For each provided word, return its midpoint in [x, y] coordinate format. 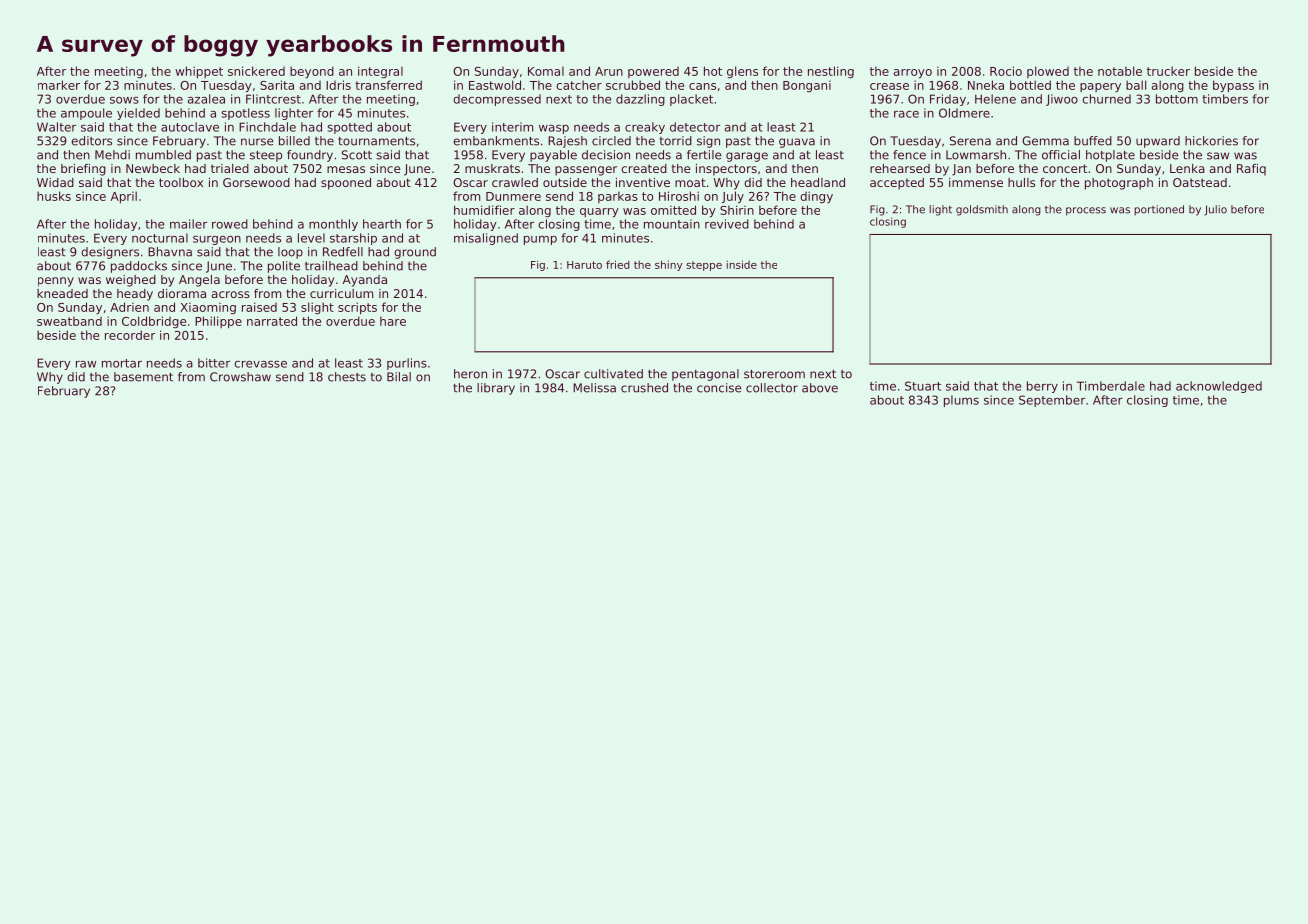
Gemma [1045, 141]
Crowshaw [240, 377]
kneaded [62, 293]
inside [741, 264]
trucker [1168, 71]
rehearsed [900, 168]
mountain [672, 224]
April [124, 197]
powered [653, 72]
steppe [704, 266]
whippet [199, 72]
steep [266, 156]
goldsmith [982, 210]
